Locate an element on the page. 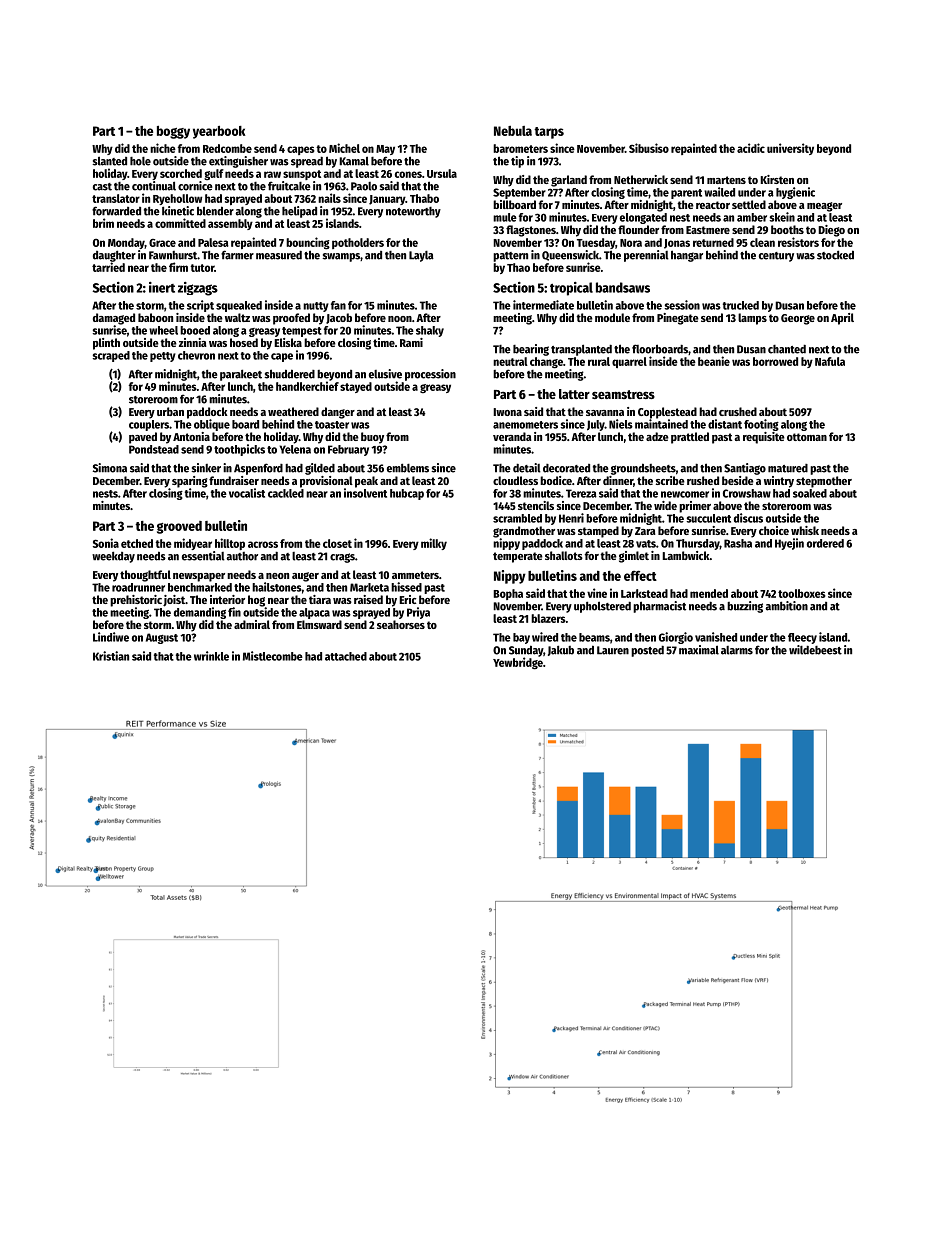  Ryehollow is located at coordinates (177, 199).
